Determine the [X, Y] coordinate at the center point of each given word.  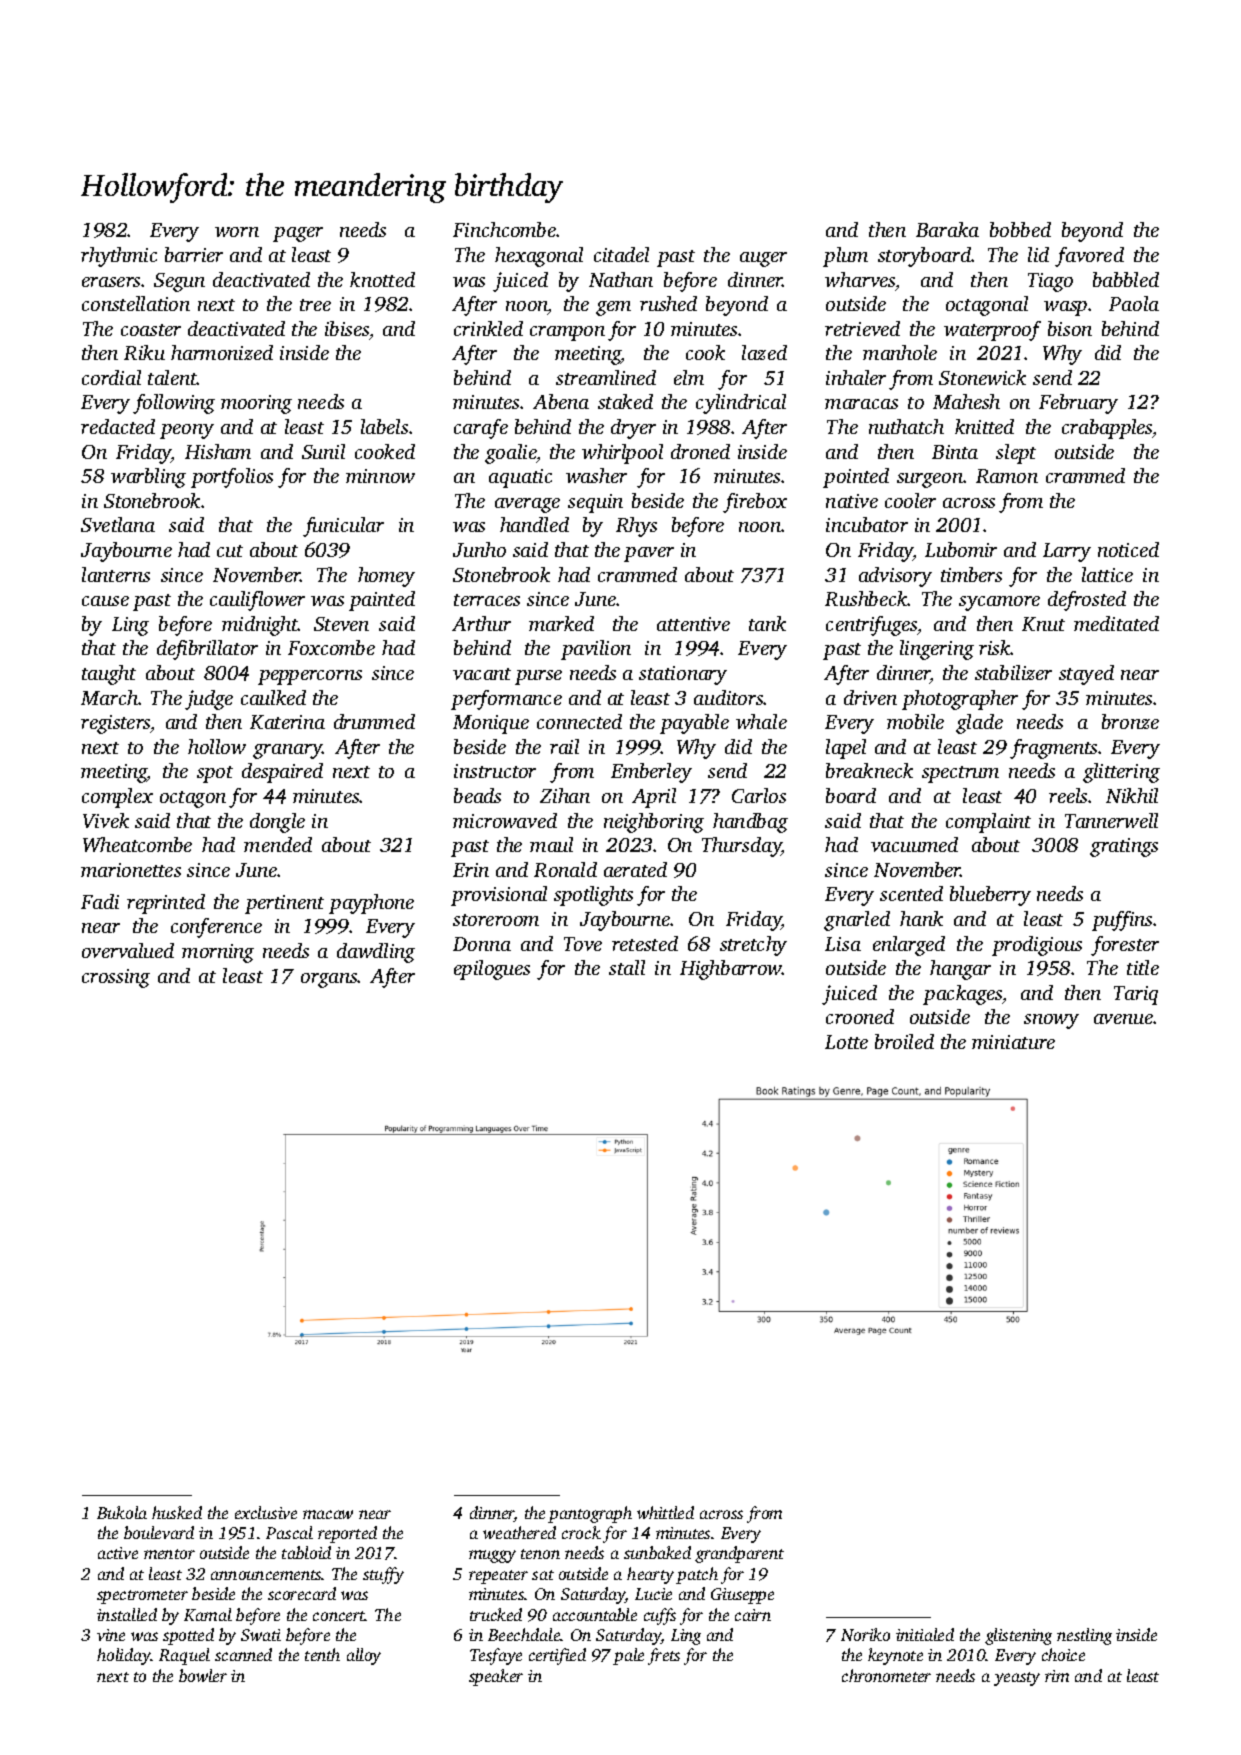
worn [237, 232]
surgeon [930, 480]
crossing [116, 978]
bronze [1130, 721]
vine [111, 1635]
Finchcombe [504, 229]
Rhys [636, 527]
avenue [1124, 1019]
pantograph [590, 1514]
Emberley [651, 773]
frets [664, 1656]
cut [230, 551]
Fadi [100, 901]
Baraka [947, 229]
